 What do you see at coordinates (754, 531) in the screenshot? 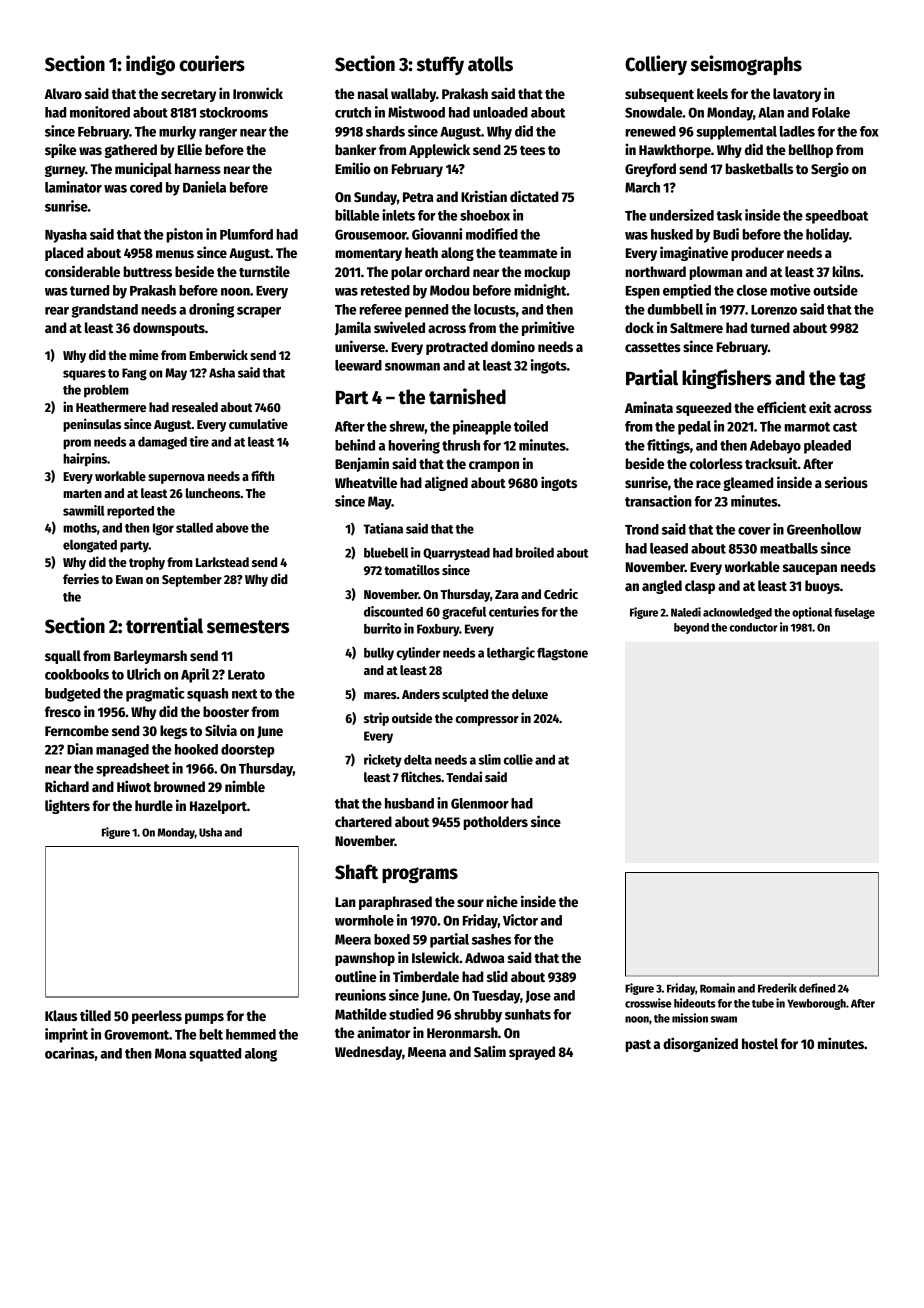
I see `cover` at bounding box center [754, 531].
